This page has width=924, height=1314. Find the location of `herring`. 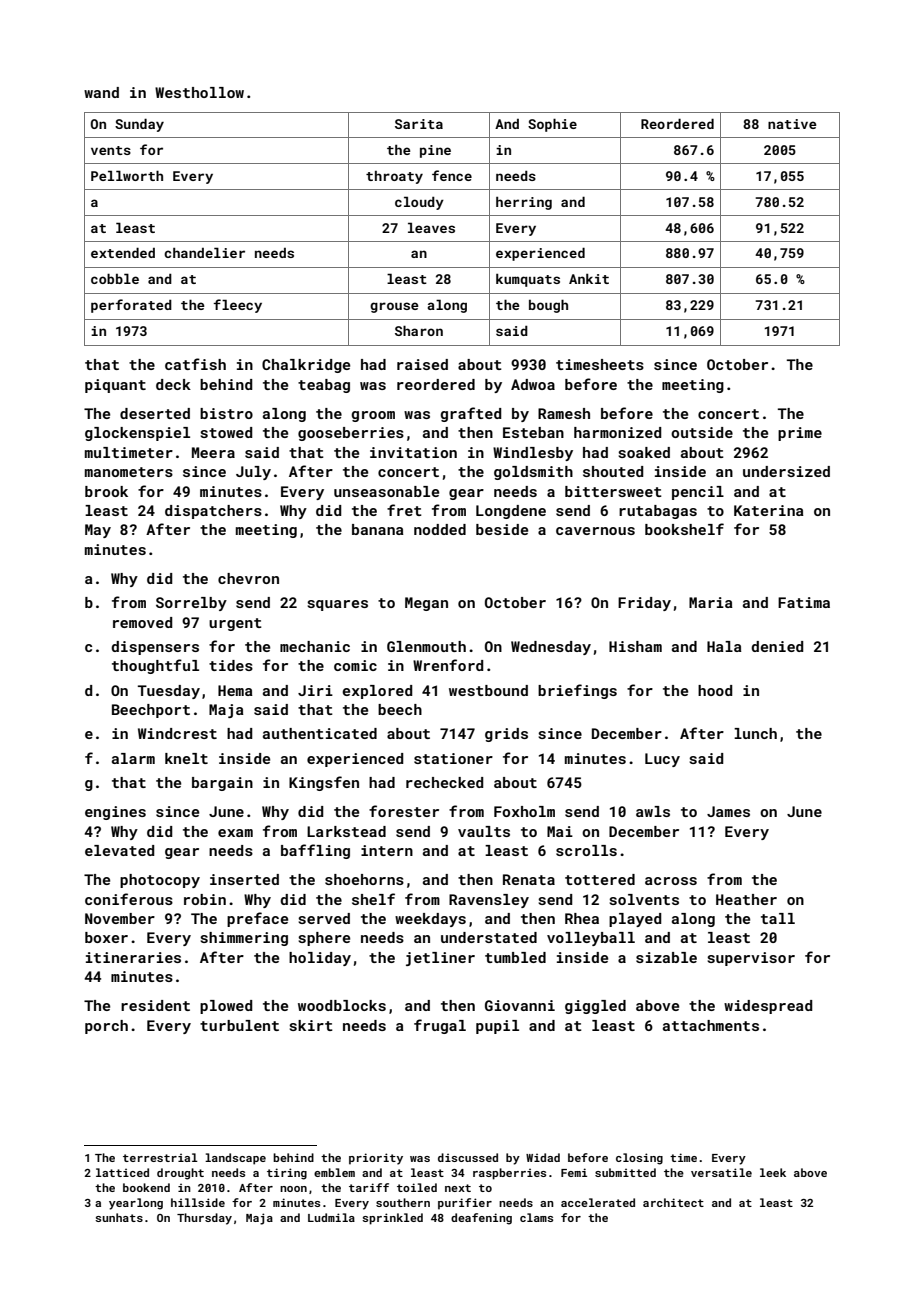

herring is located at coordinates (524, 203).
